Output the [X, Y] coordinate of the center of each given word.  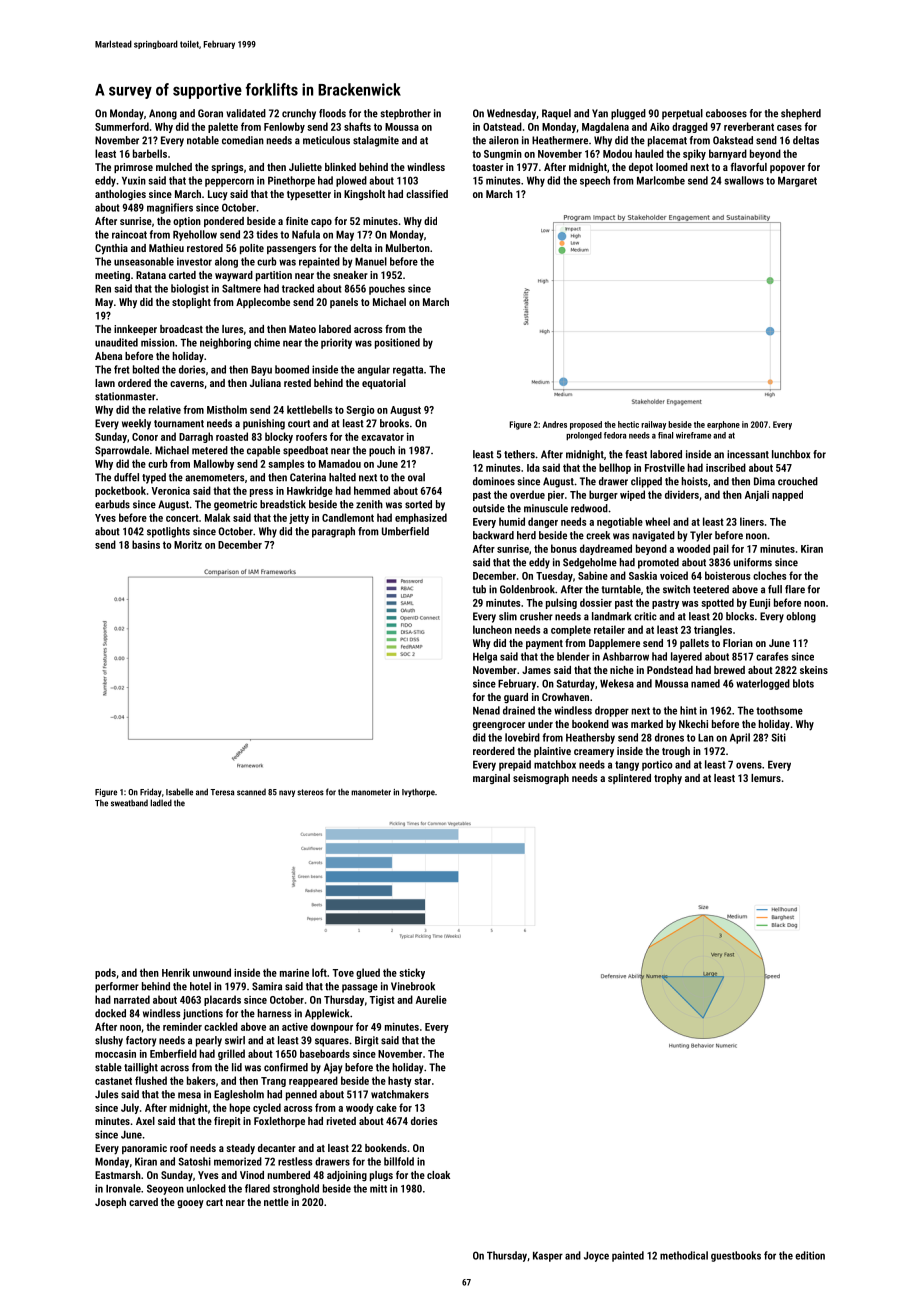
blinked [340, 167]
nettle [276, 1202]
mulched [174, 167]
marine [294, 973]
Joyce [596, 1257]
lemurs [766, 778]
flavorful [749, 167]
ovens [749, 765]
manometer [371, 792]
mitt [378, 1188]
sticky [412, 973]
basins [146, 544]
